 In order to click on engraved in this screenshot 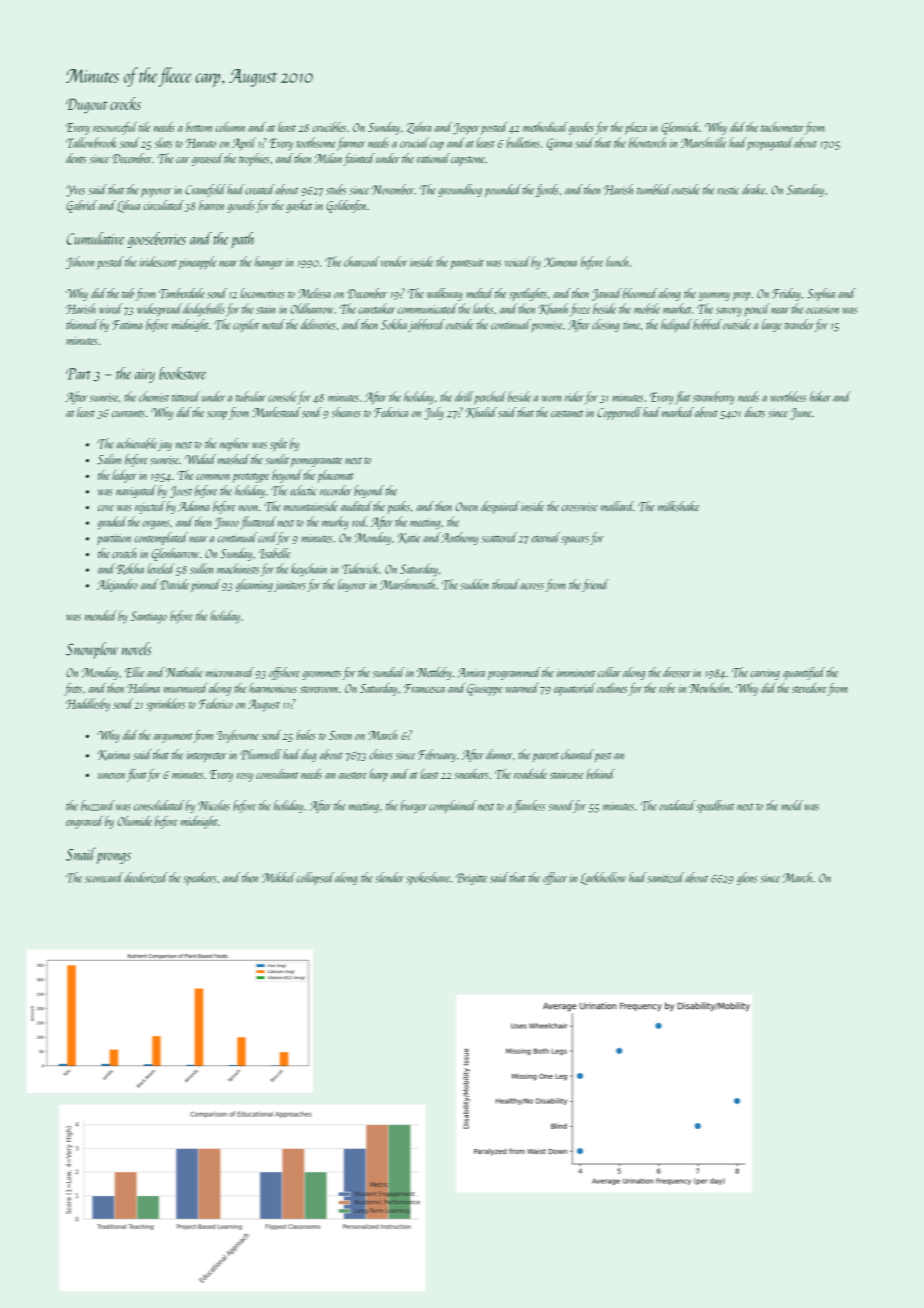, I will do `click(84, 822)`.
